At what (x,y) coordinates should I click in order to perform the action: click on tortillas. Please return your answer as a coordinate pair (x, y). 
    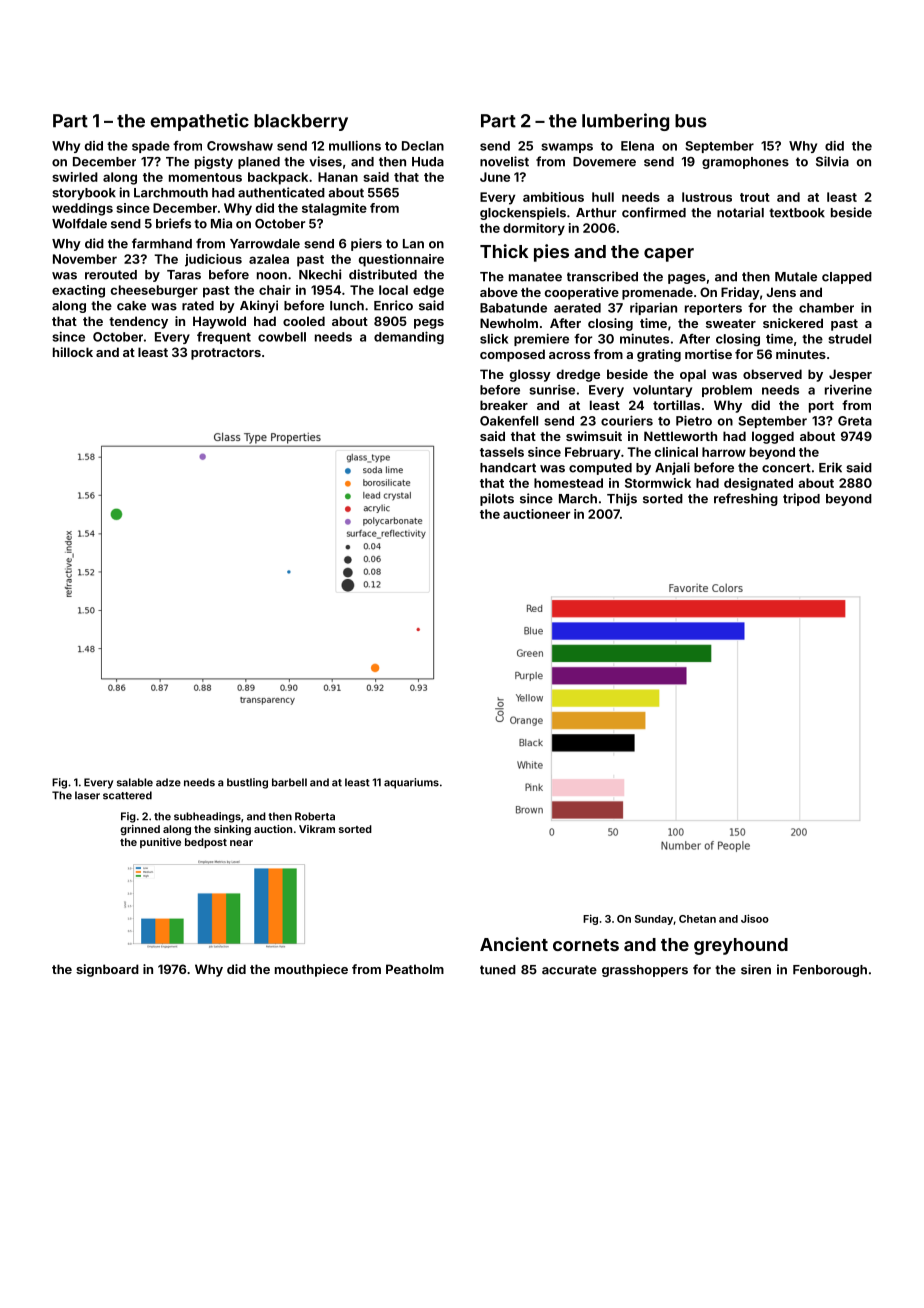
    Looking at the image, I should click on (676, 405).
